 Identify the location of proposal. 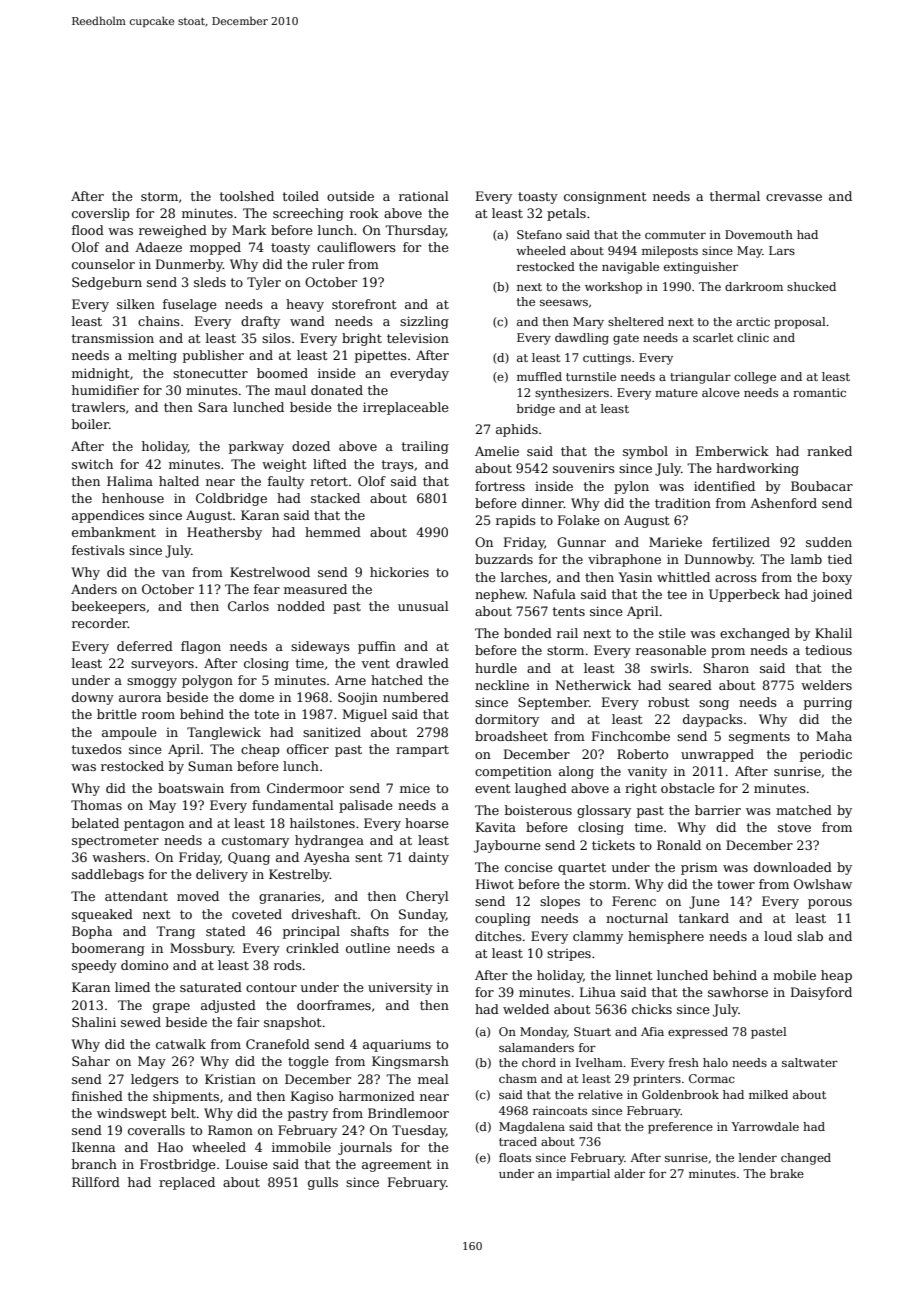
(800, 323).
